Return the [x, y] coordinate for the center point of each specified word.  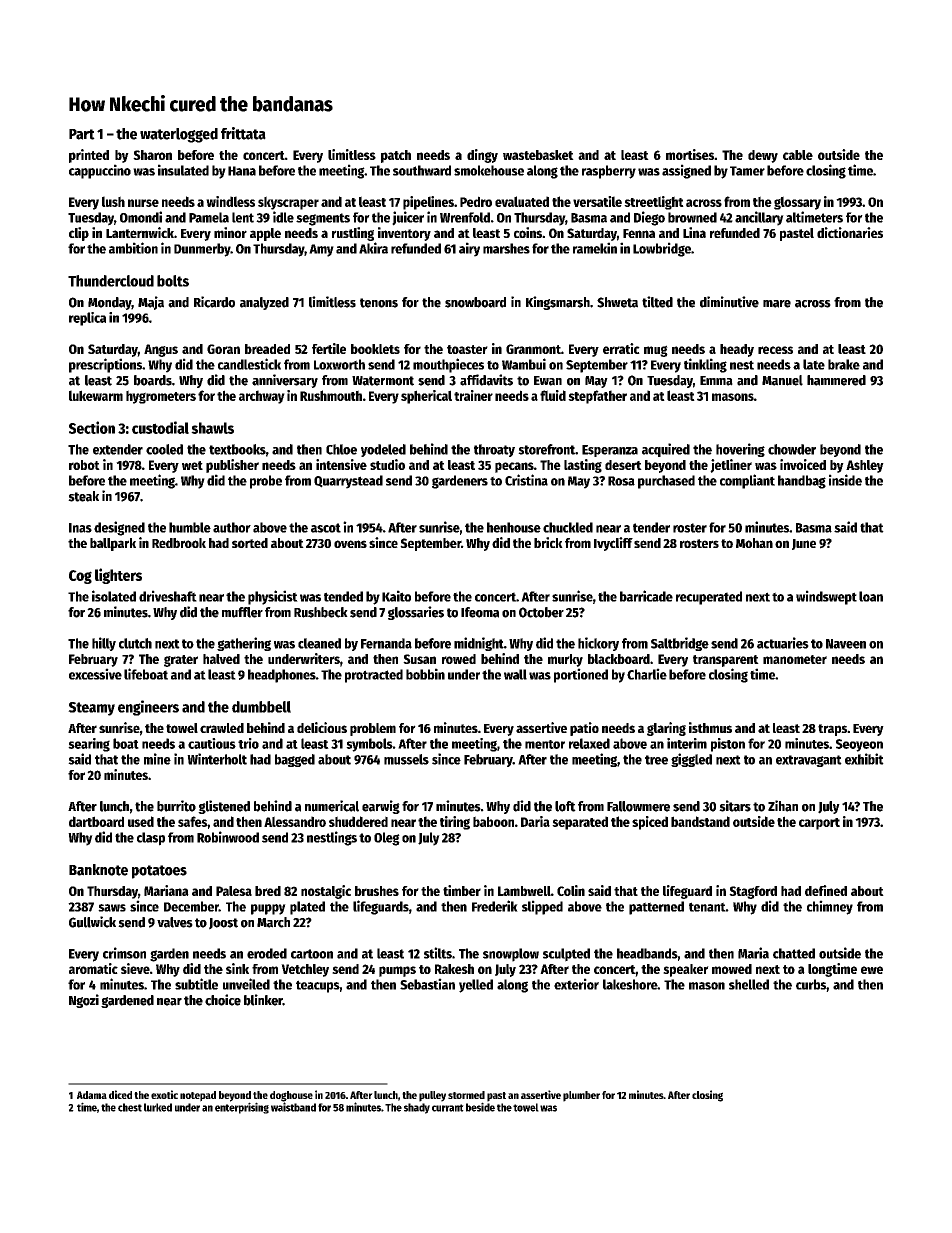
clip [79, 234]
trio [248, 743]
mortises [690, 154]
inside [845, 480]
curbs [811, 984]
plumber [581, 1096]
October [541, 612]
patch [396, 156]
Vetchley [305, 970]
